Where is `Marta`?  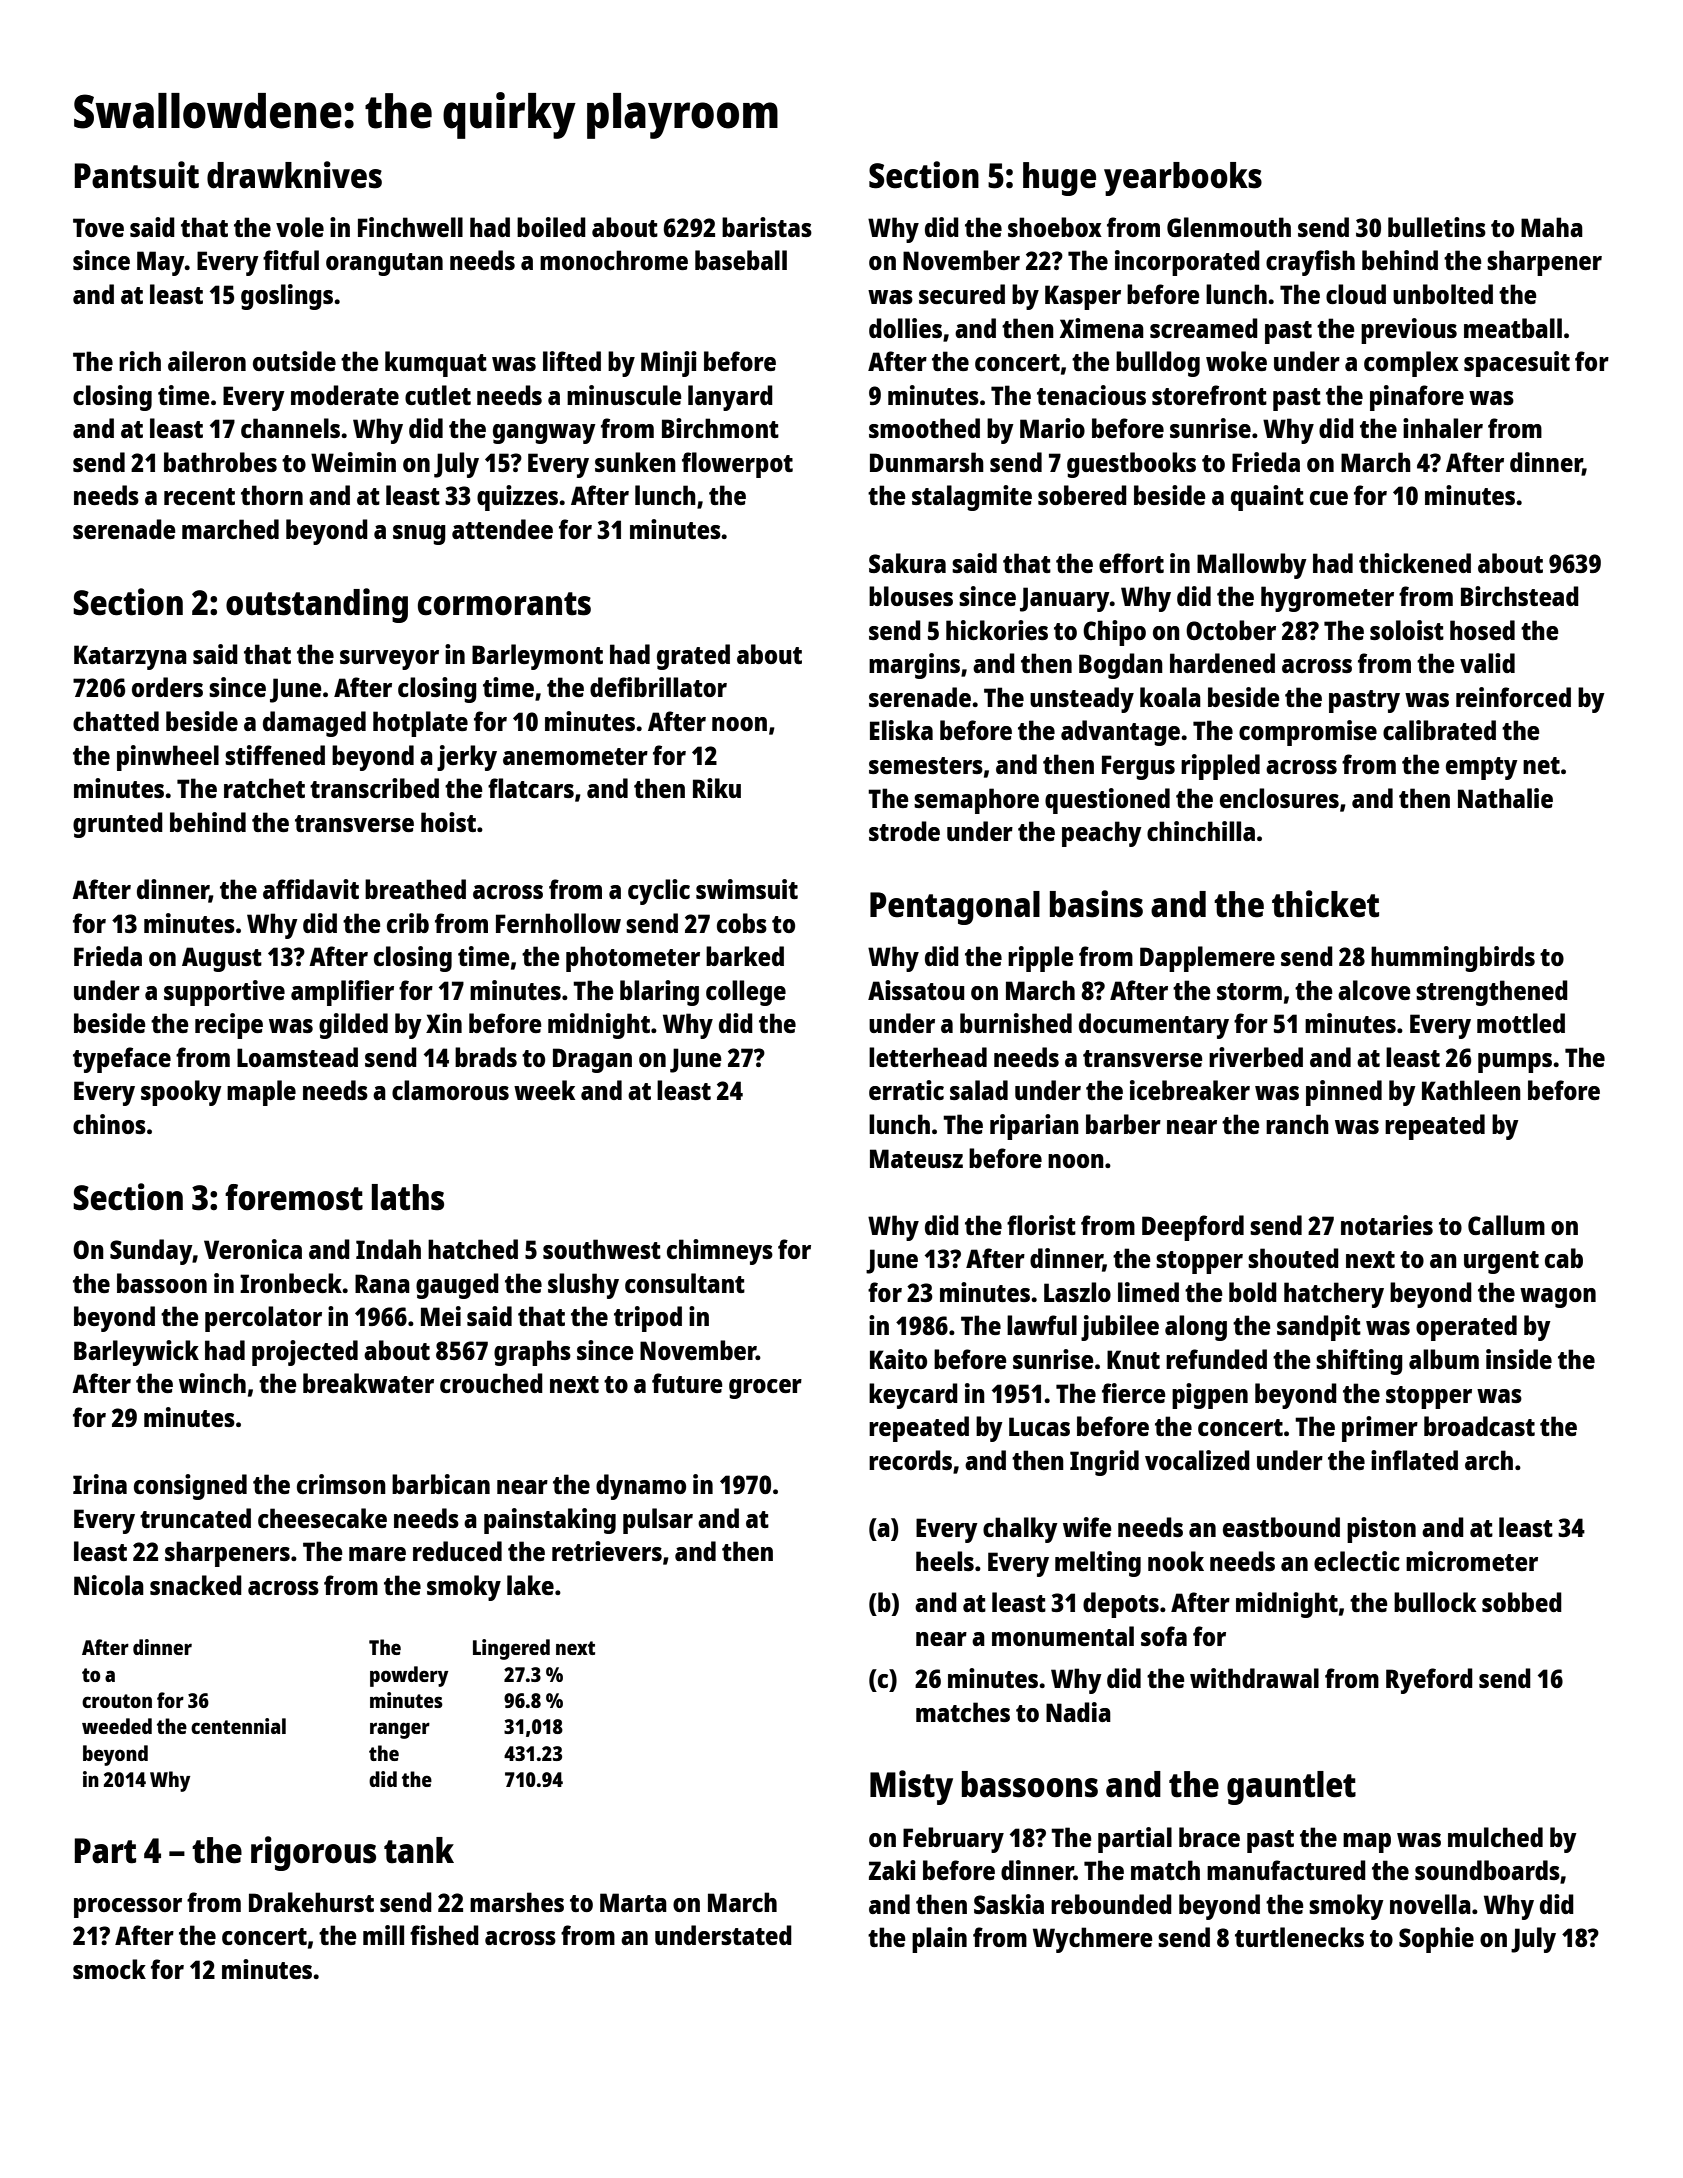 Marta is located at coordinates (633, 1902).
